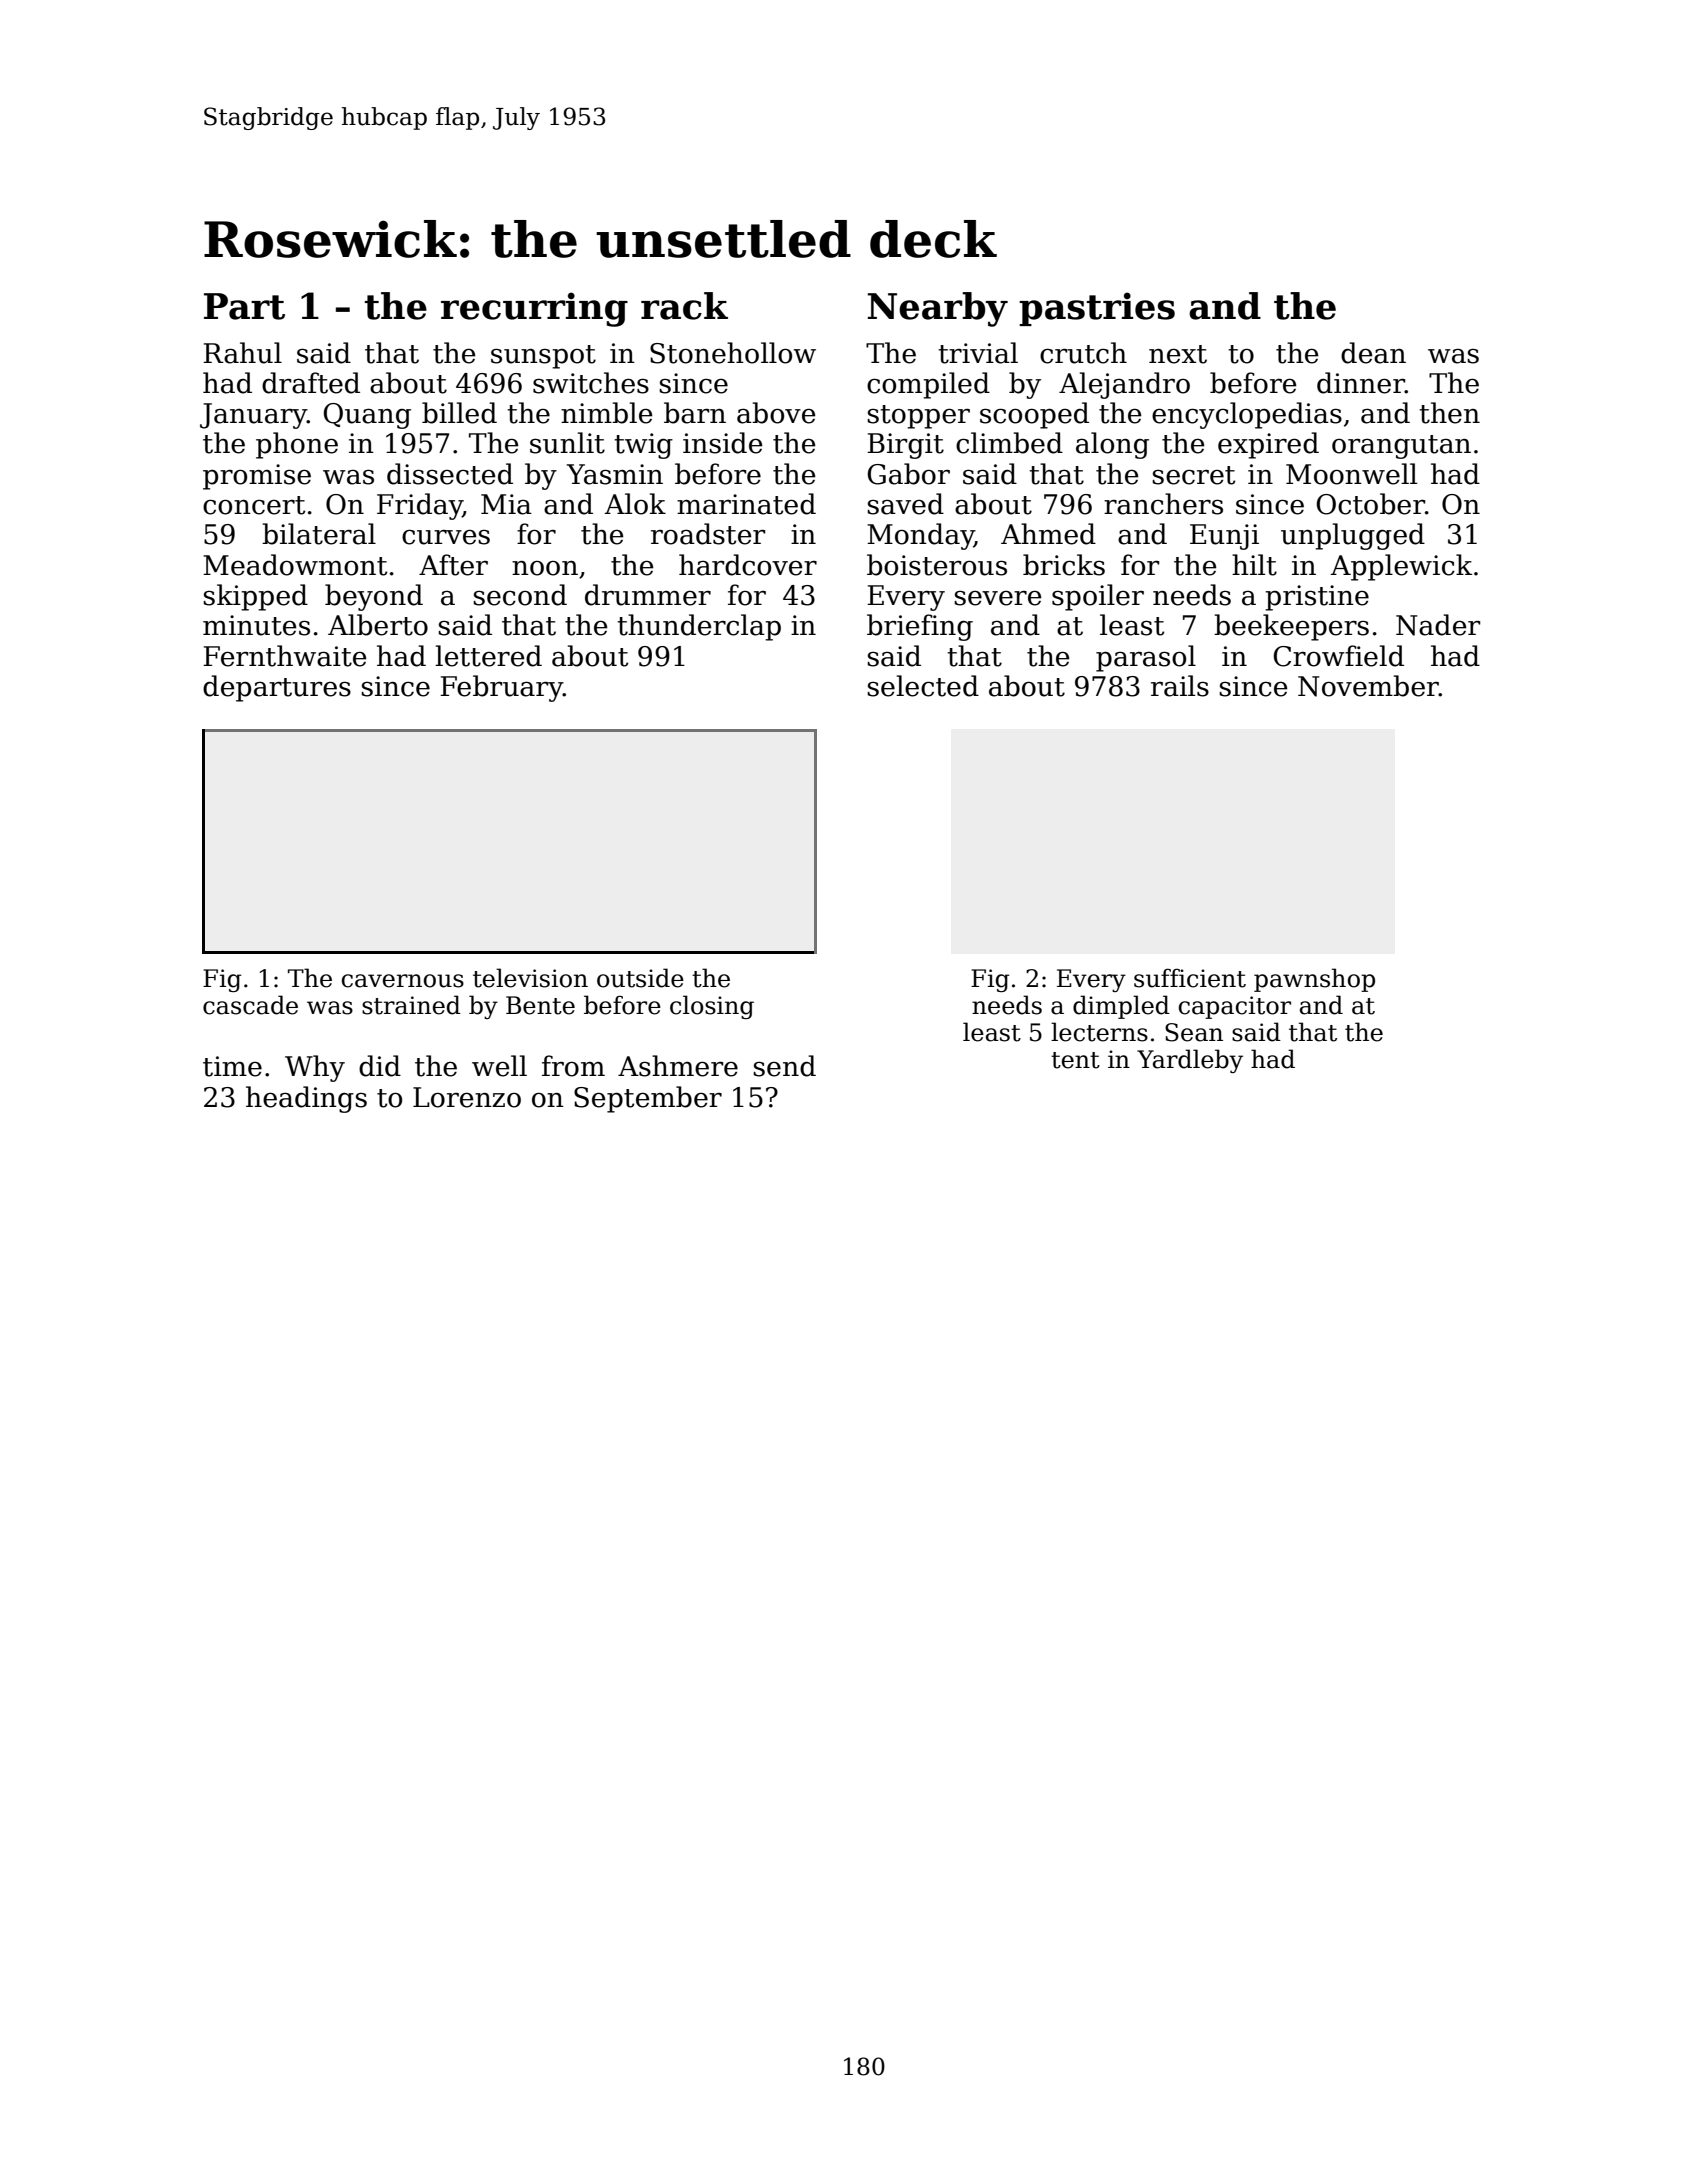 This page has width=1683, height=2178. I want to click on February, so click(501, 688).
